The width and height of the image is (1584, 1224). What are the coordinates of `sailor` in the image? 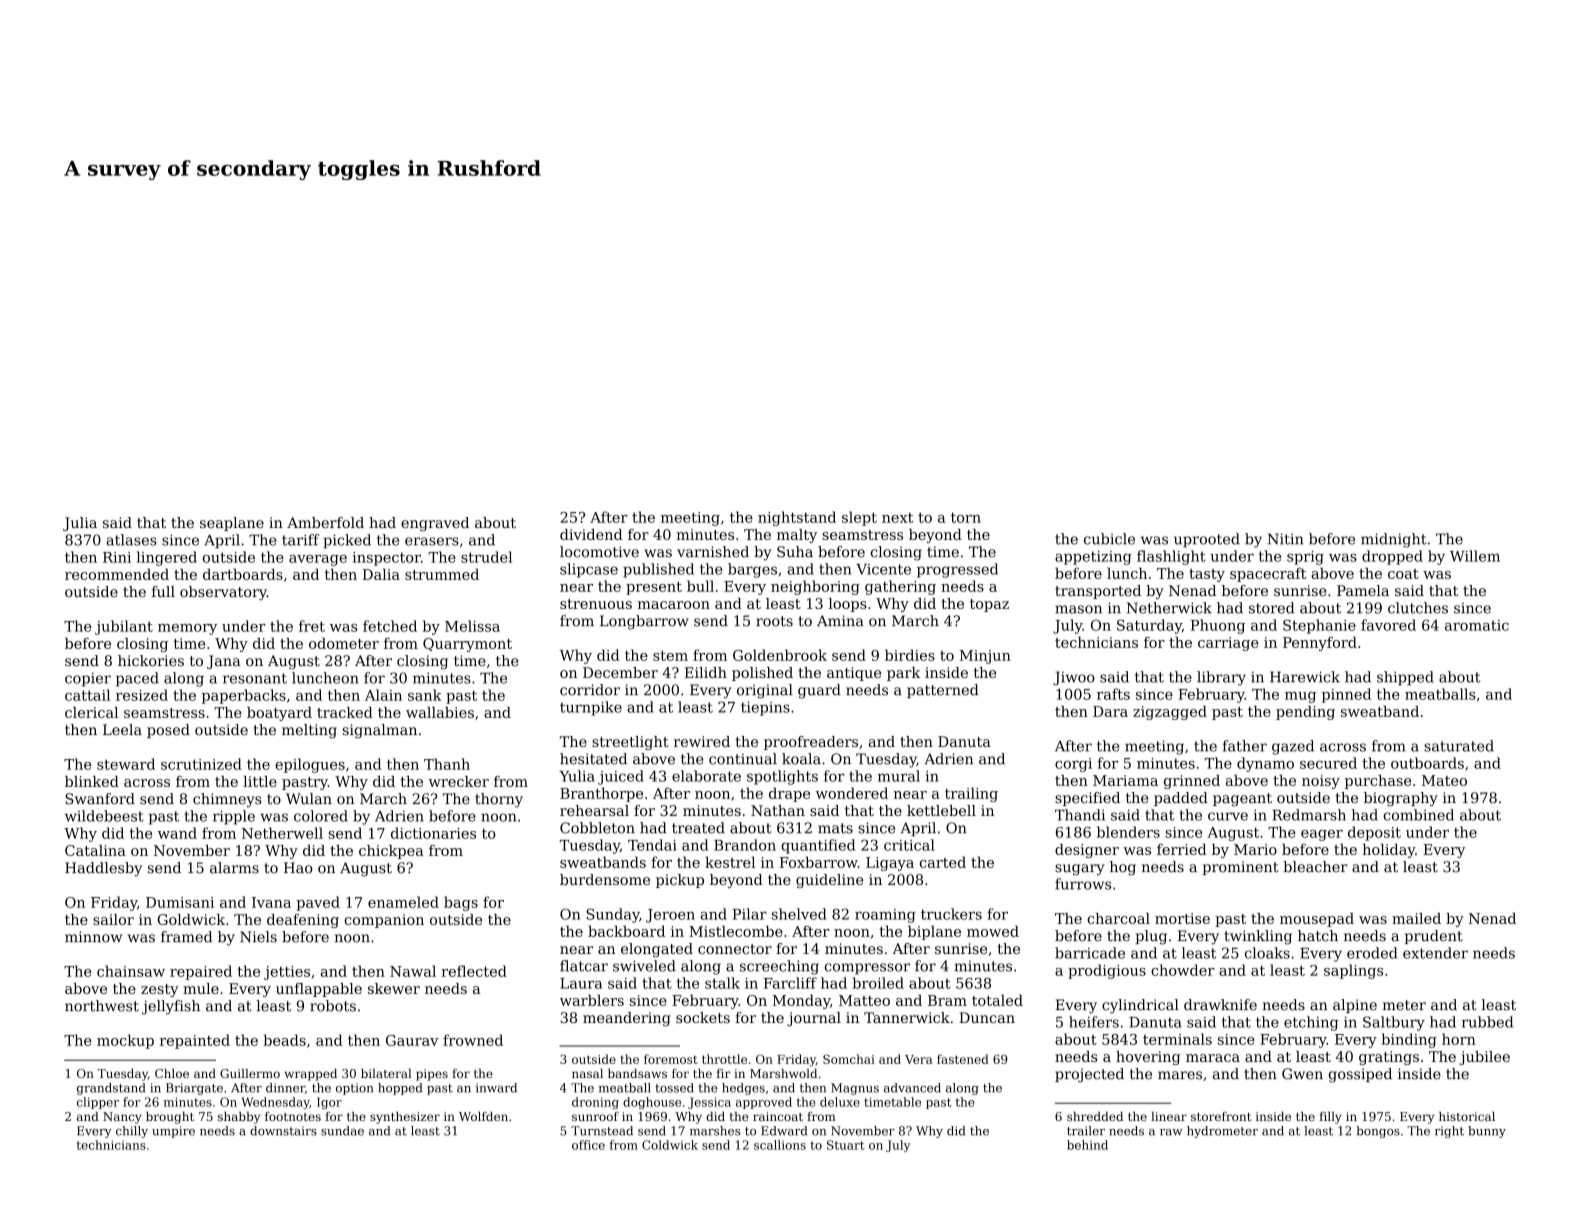 It's located at (113, 919).
